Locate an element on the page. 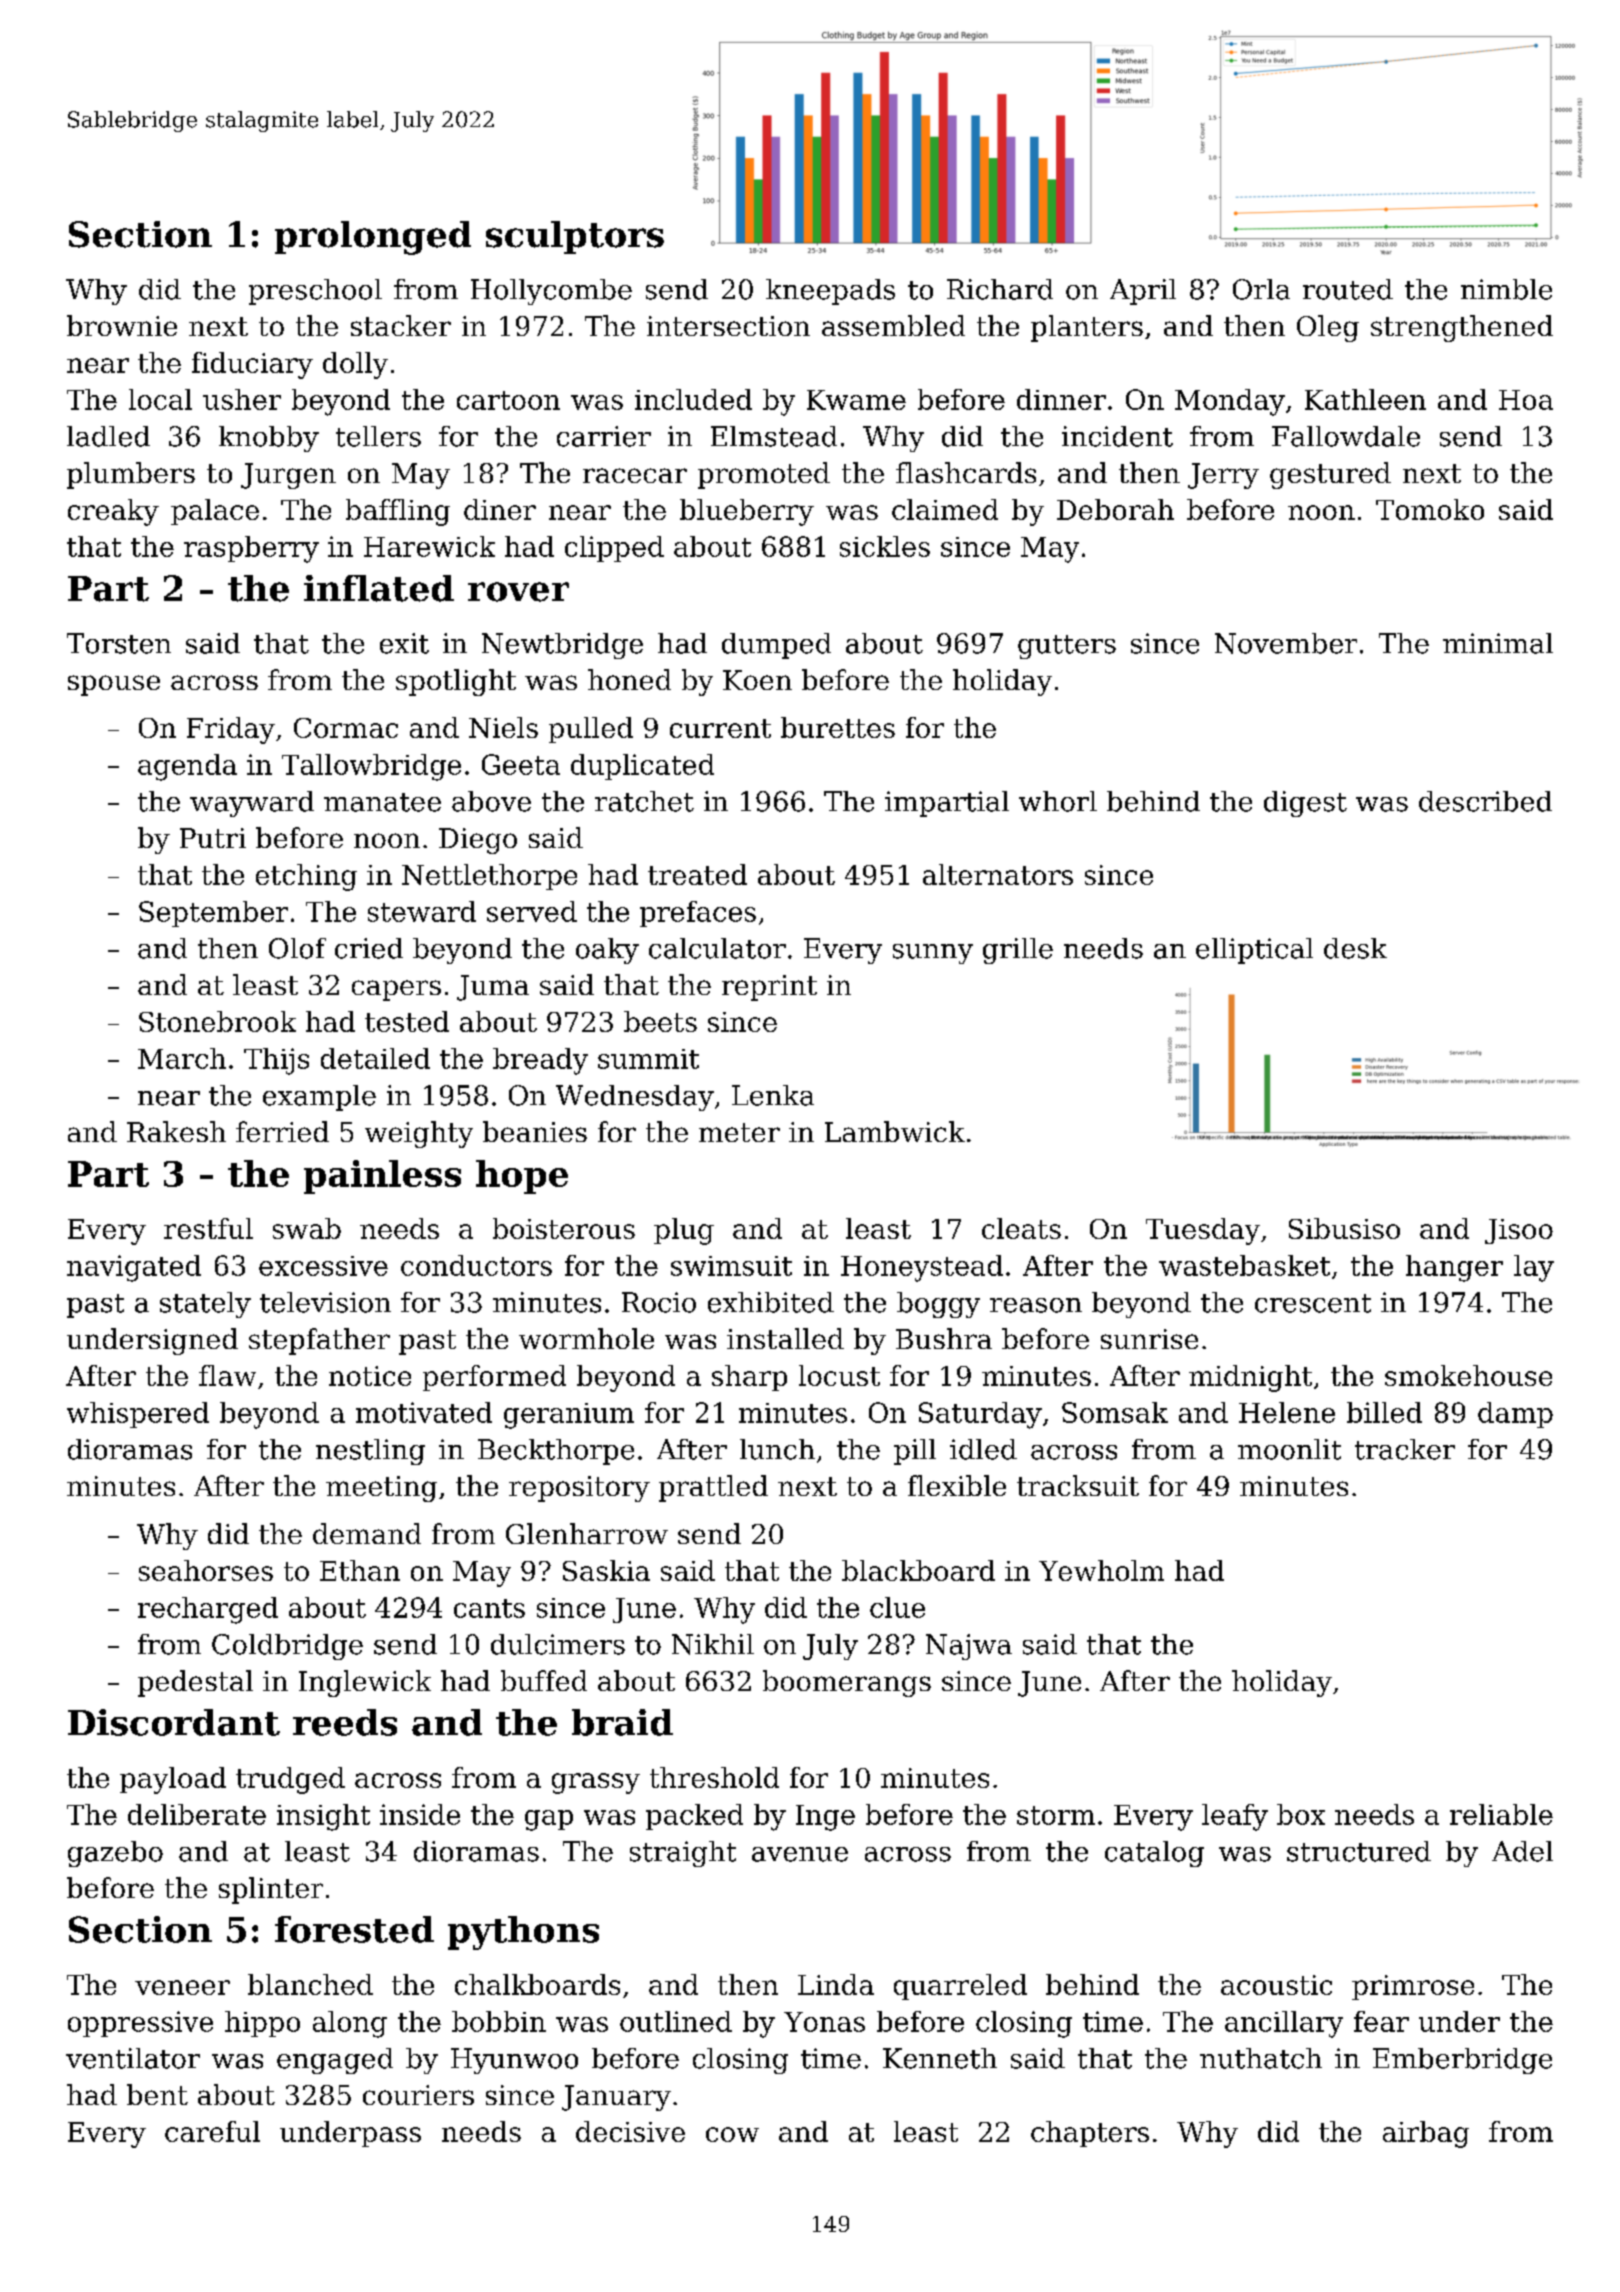 This page has height=2292, width=1620. trudged is located at coordinates (290, 1780).
